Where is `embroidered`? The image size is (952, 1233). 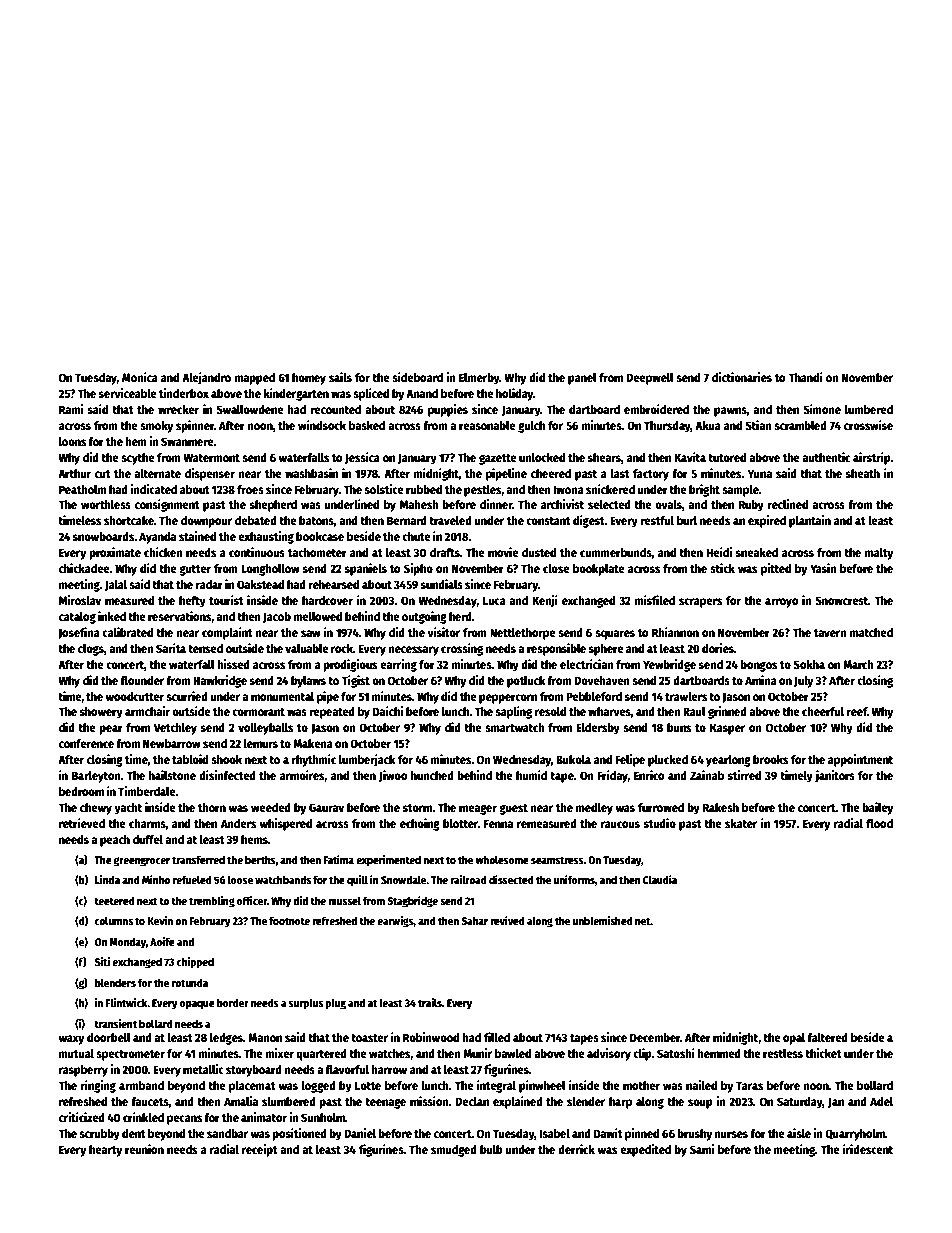
embroidered is located at coordinates (656, 409).
